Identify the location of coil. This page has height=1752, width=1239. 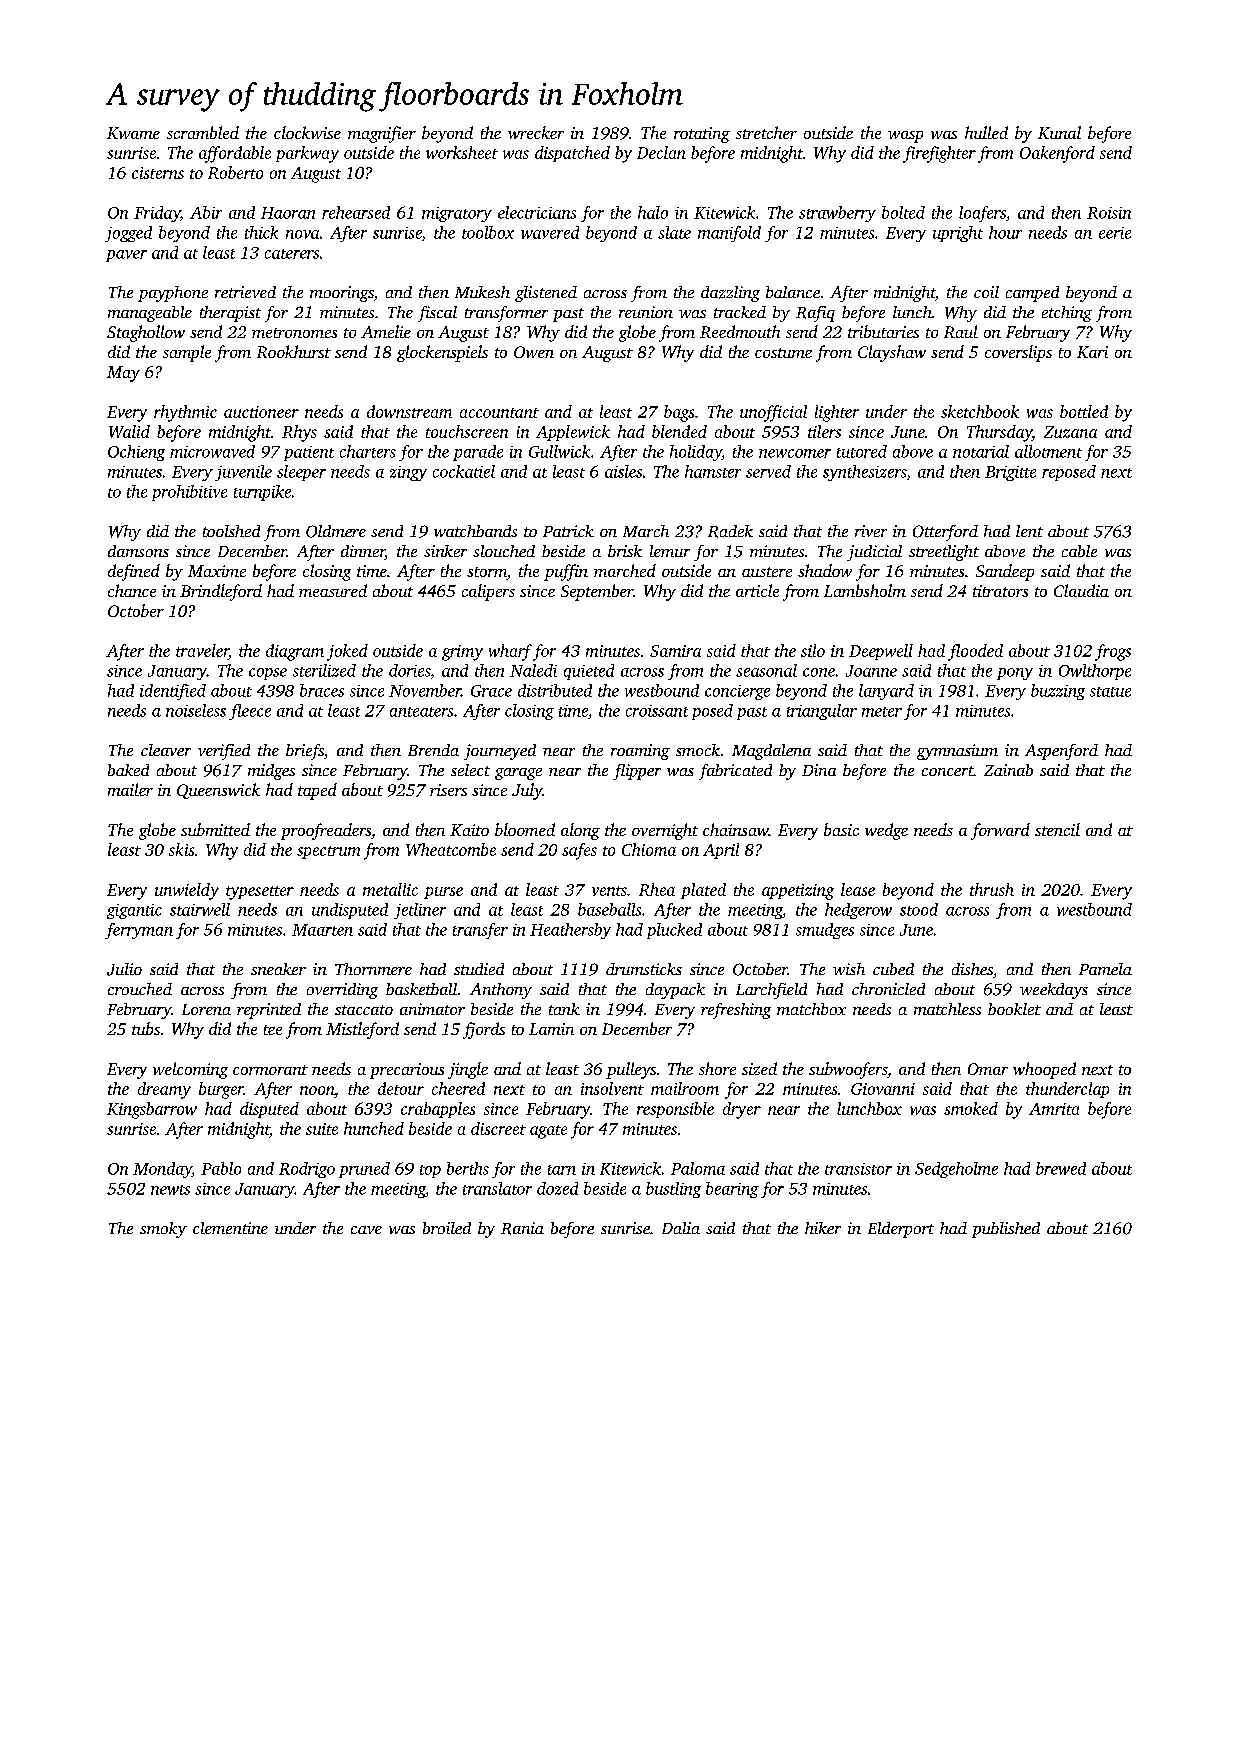
(986, 292).
